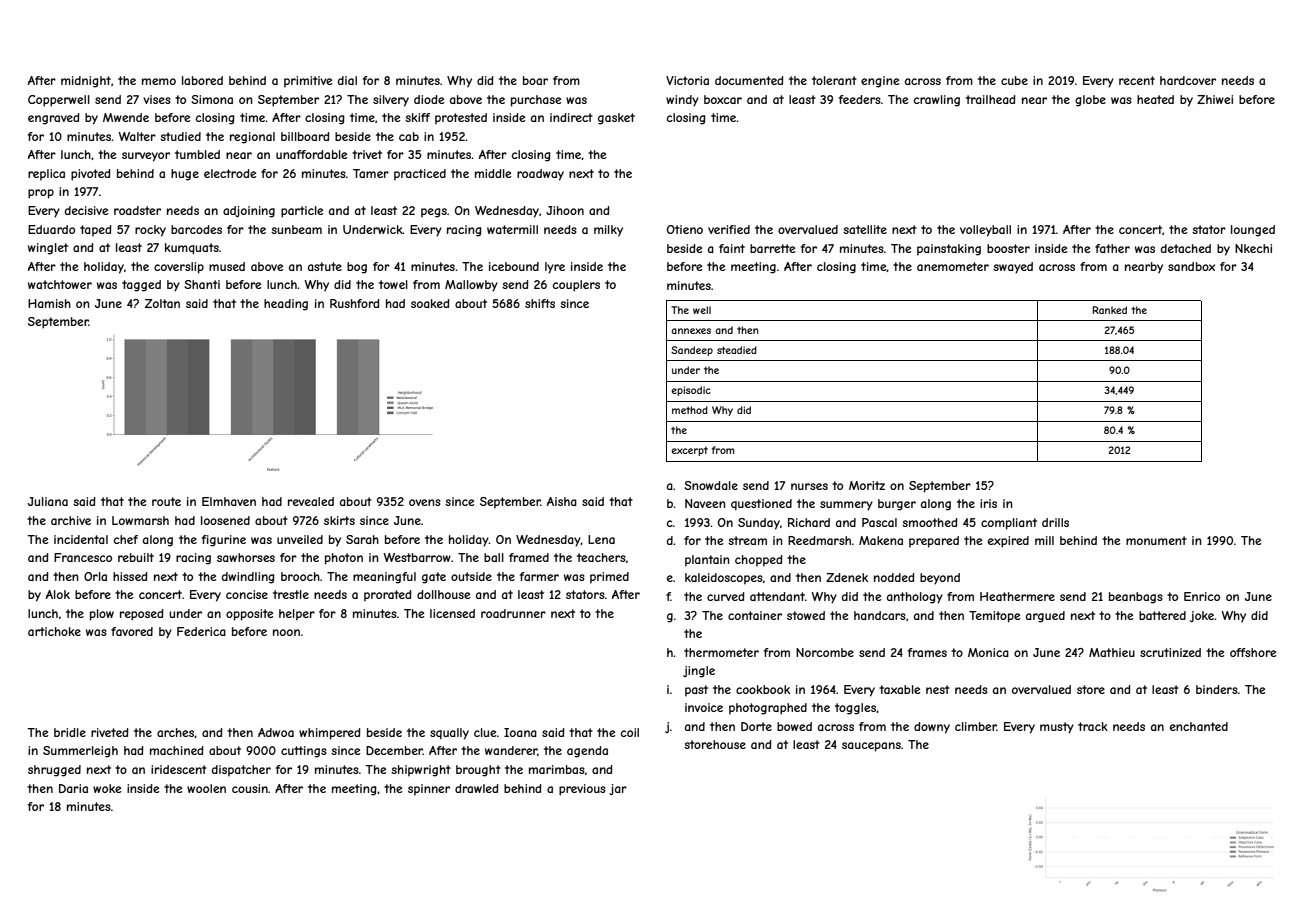 This document has height=924, width=1308. What do you see at coordinates (514, 266) in the document?
I see `icebound` at bounding box center [514, 266].
